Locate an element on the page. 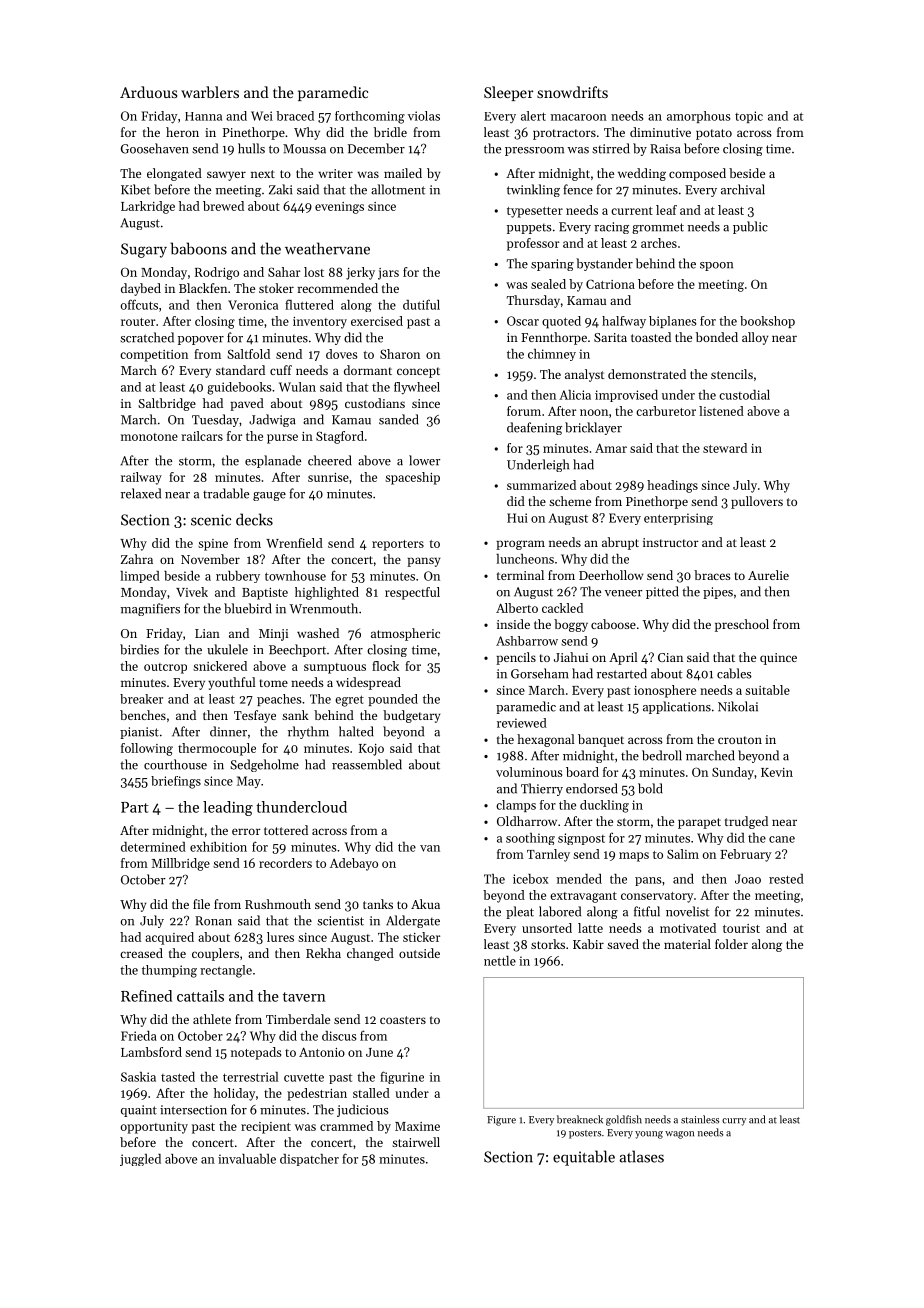  Figure is located at coordinates (501, 1121).
